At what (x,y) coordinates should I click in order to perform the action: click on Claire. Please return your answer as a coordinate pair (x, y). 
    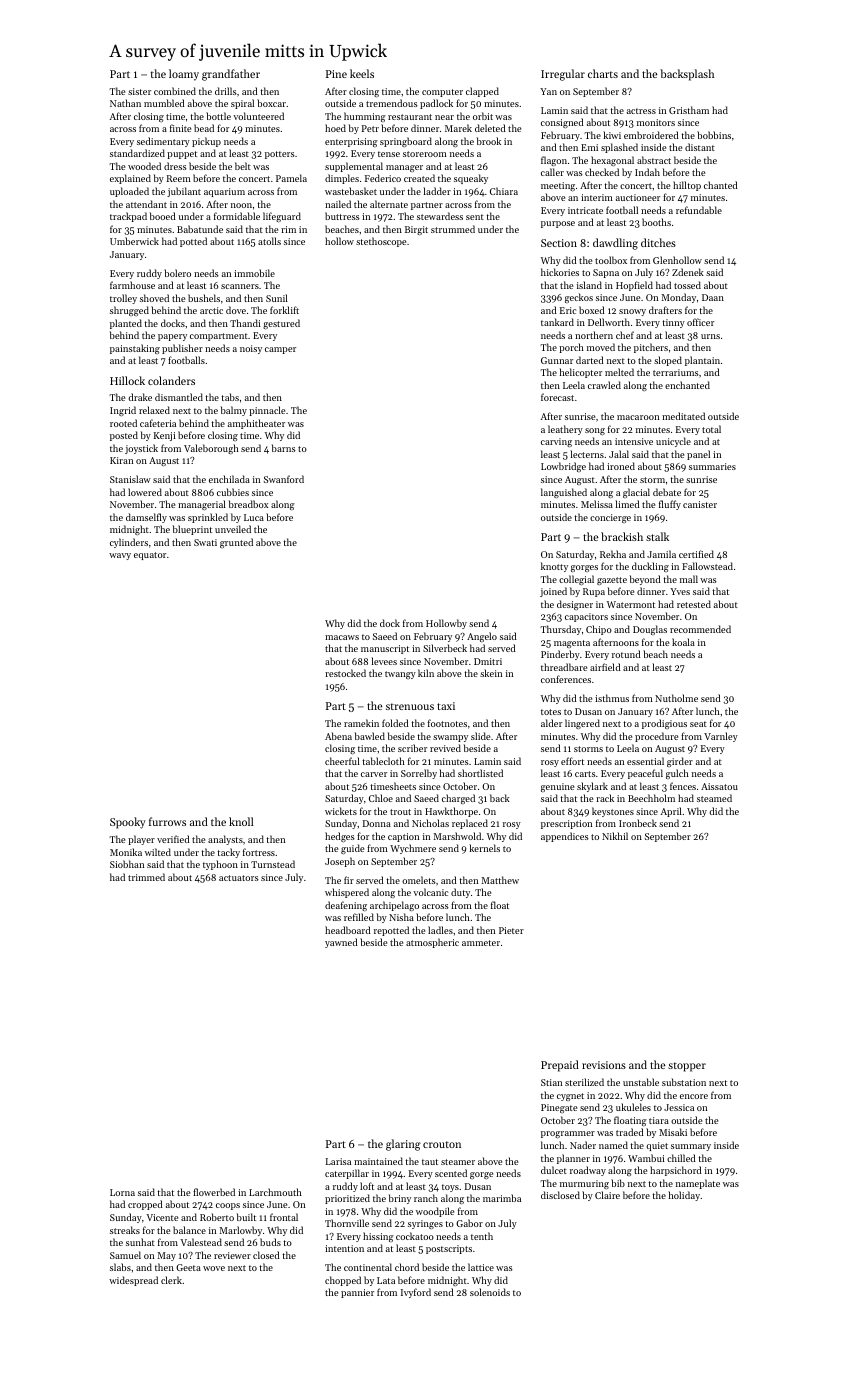
    Looking at the image, I should click on (607, 1195).
